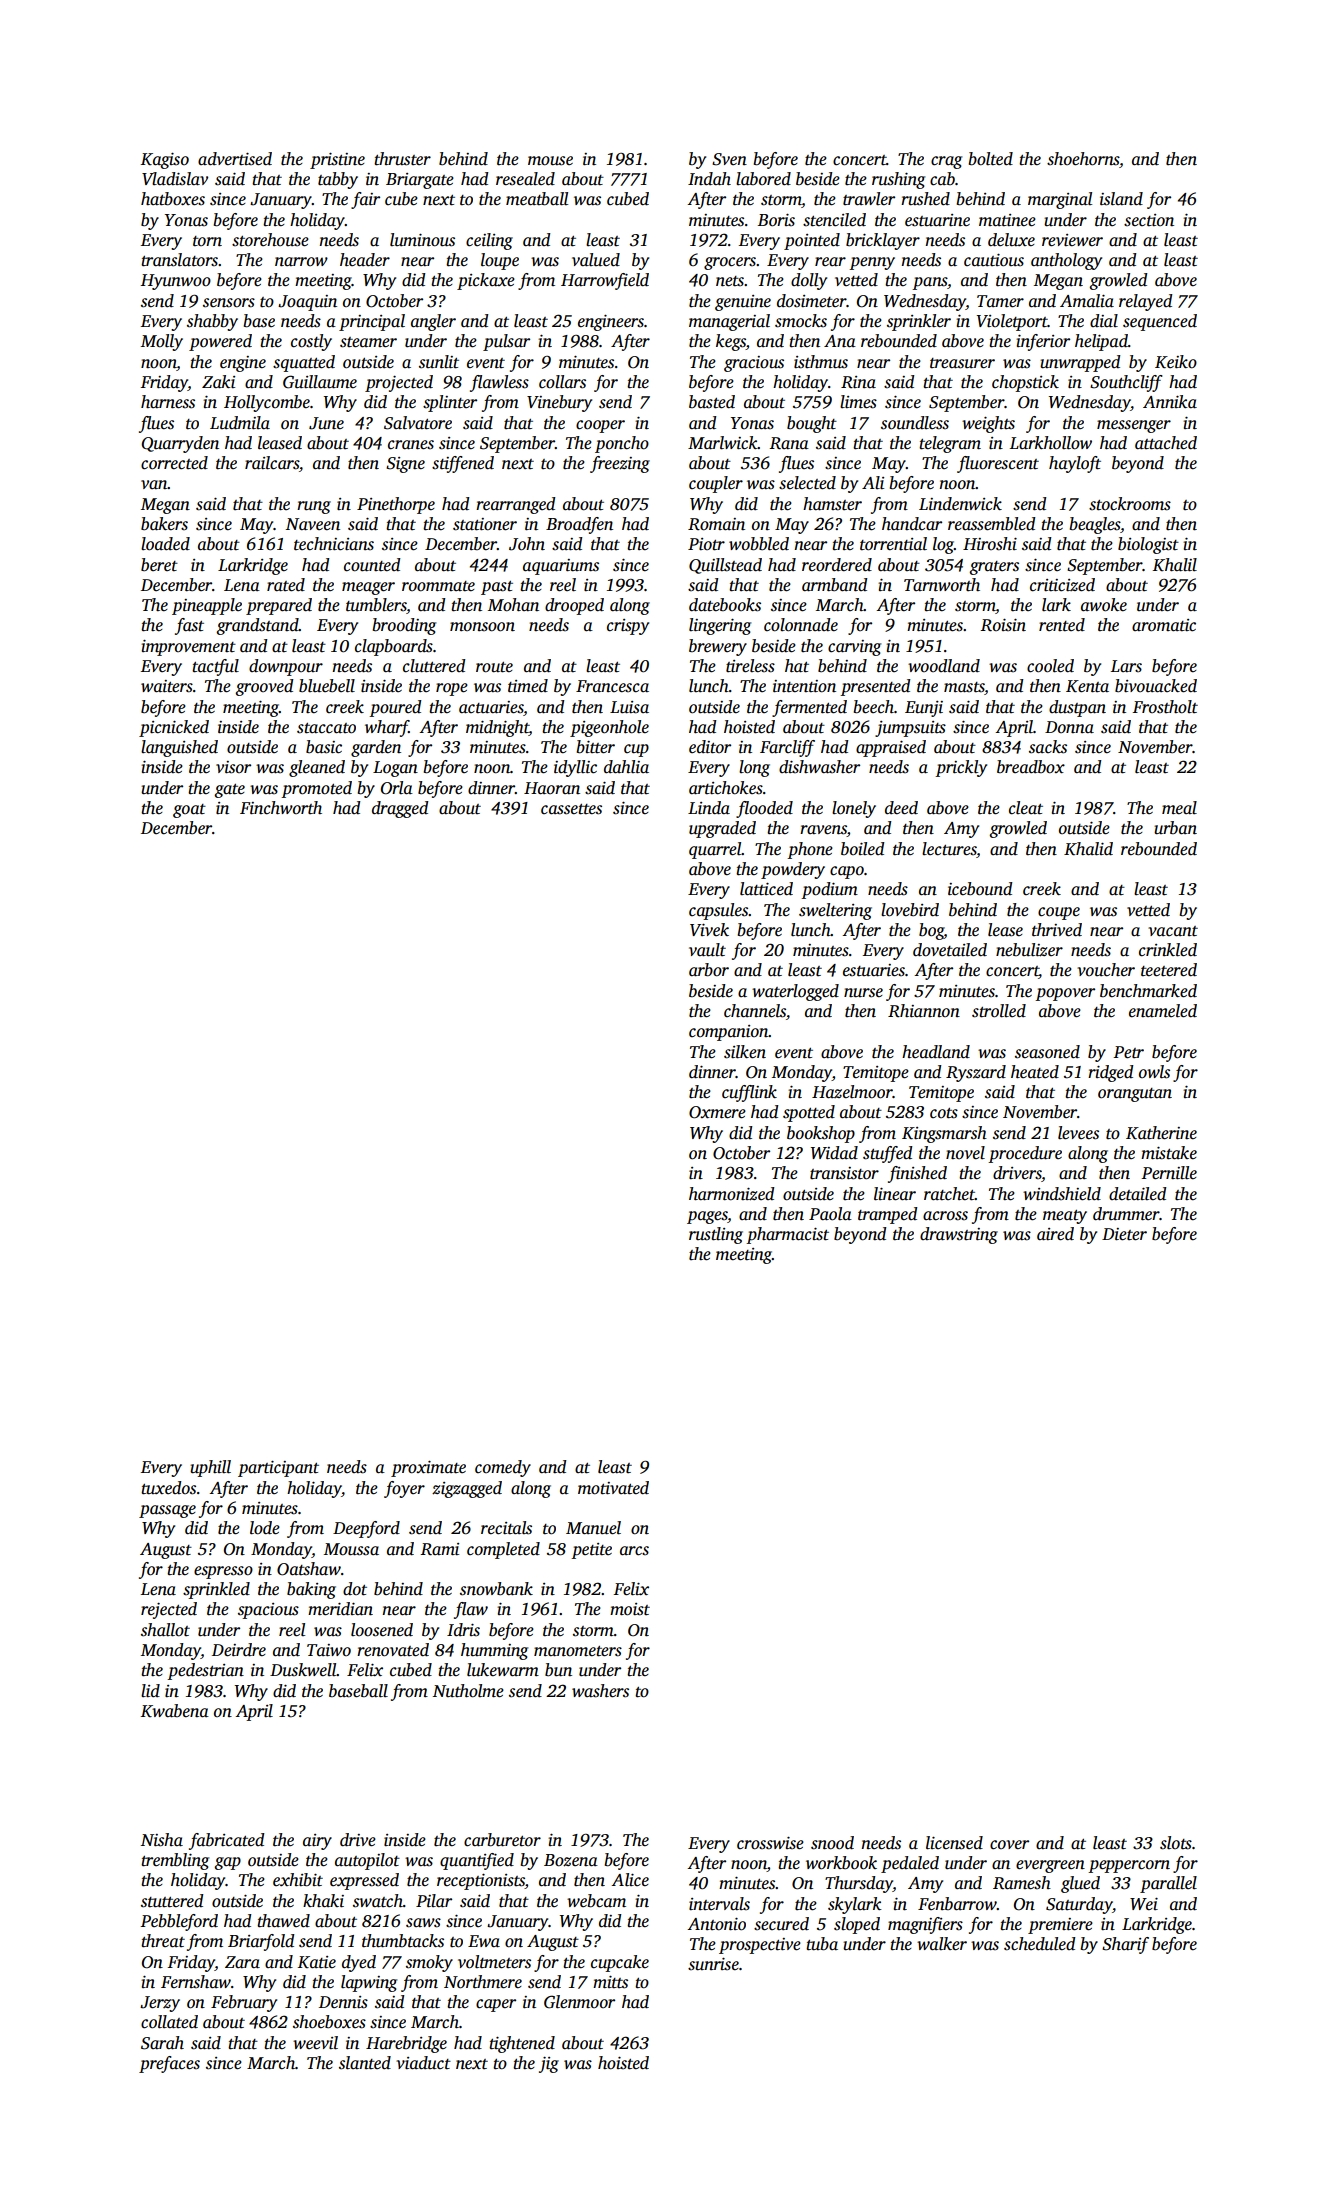 Image resolution: width=1338 pixels, height=2204 pixels. What do you see at coordinates (1126, 1214) in the screenshot?
I see `drummer` at bounding box center [1126, 1214].
